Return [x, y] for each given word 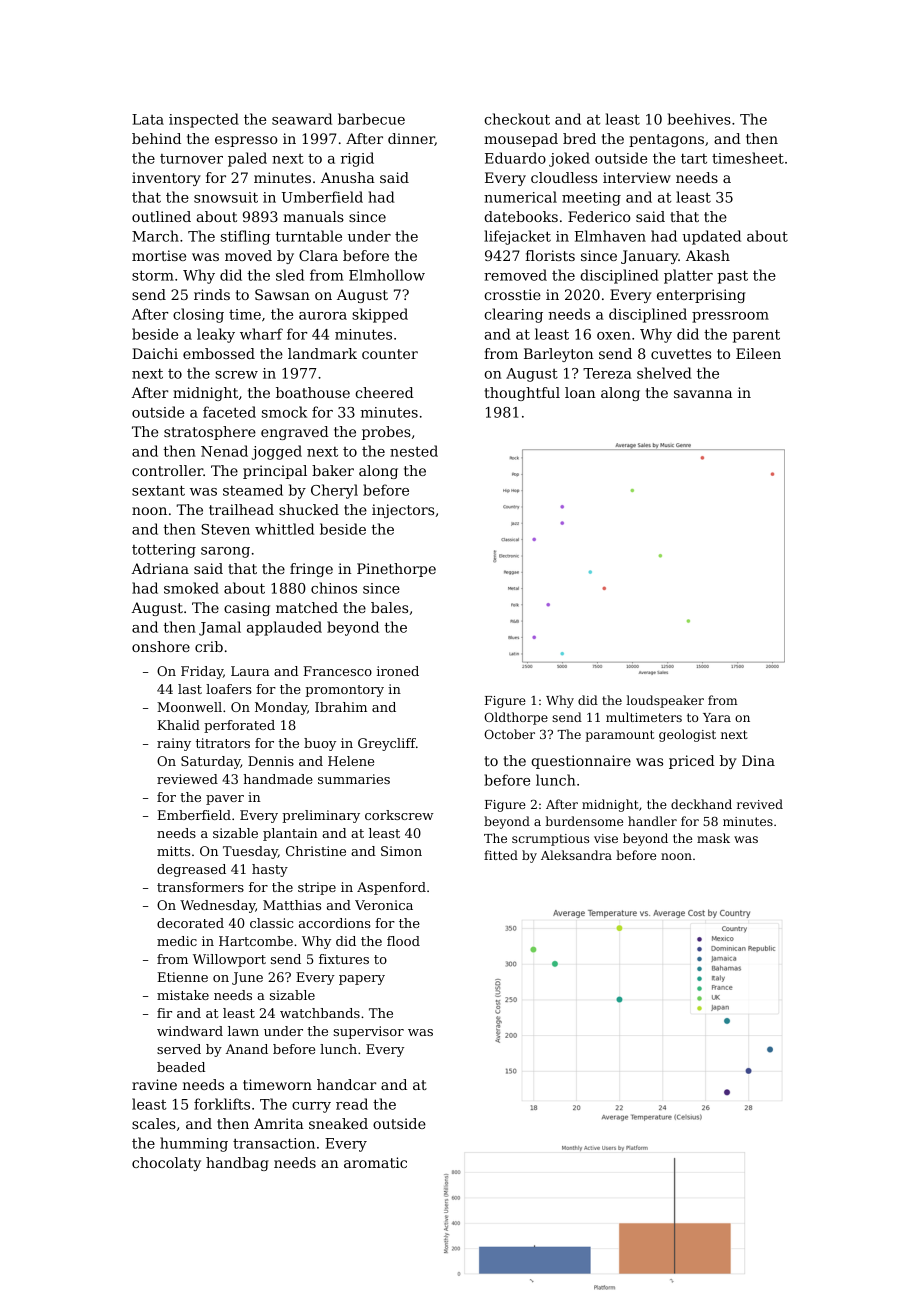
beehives [699, 119]
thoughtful [522, 394]
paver [225, 800]
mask [713, 838]
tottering [164, 551]
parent [756, 336]
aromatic [375, 1162]
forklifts [222, 1104]
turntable [308, 236]
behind [156, 138]
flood [403, 941]
